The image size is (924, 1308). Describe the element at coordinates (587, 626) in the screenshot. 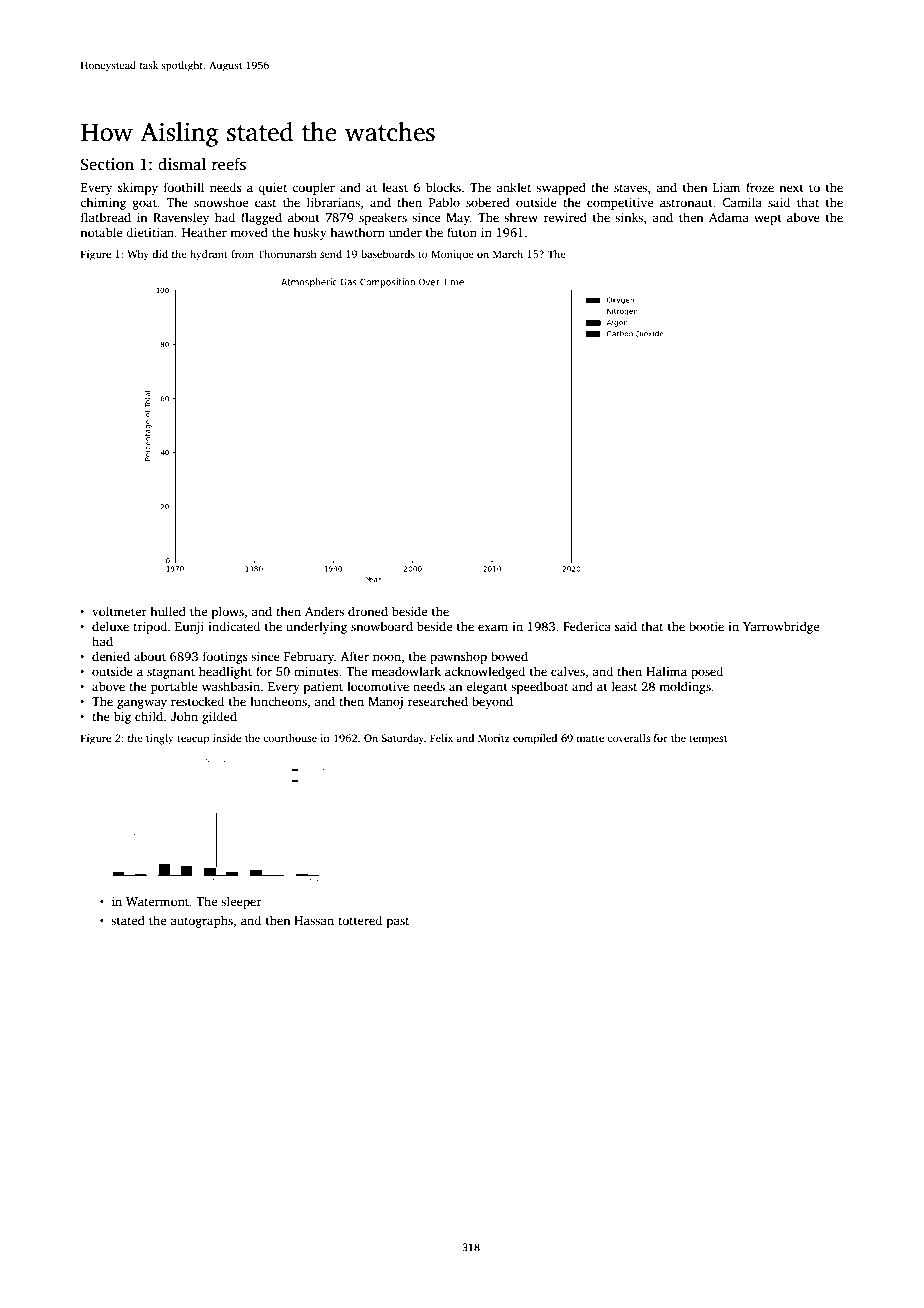

I see `Federica` at that location.
